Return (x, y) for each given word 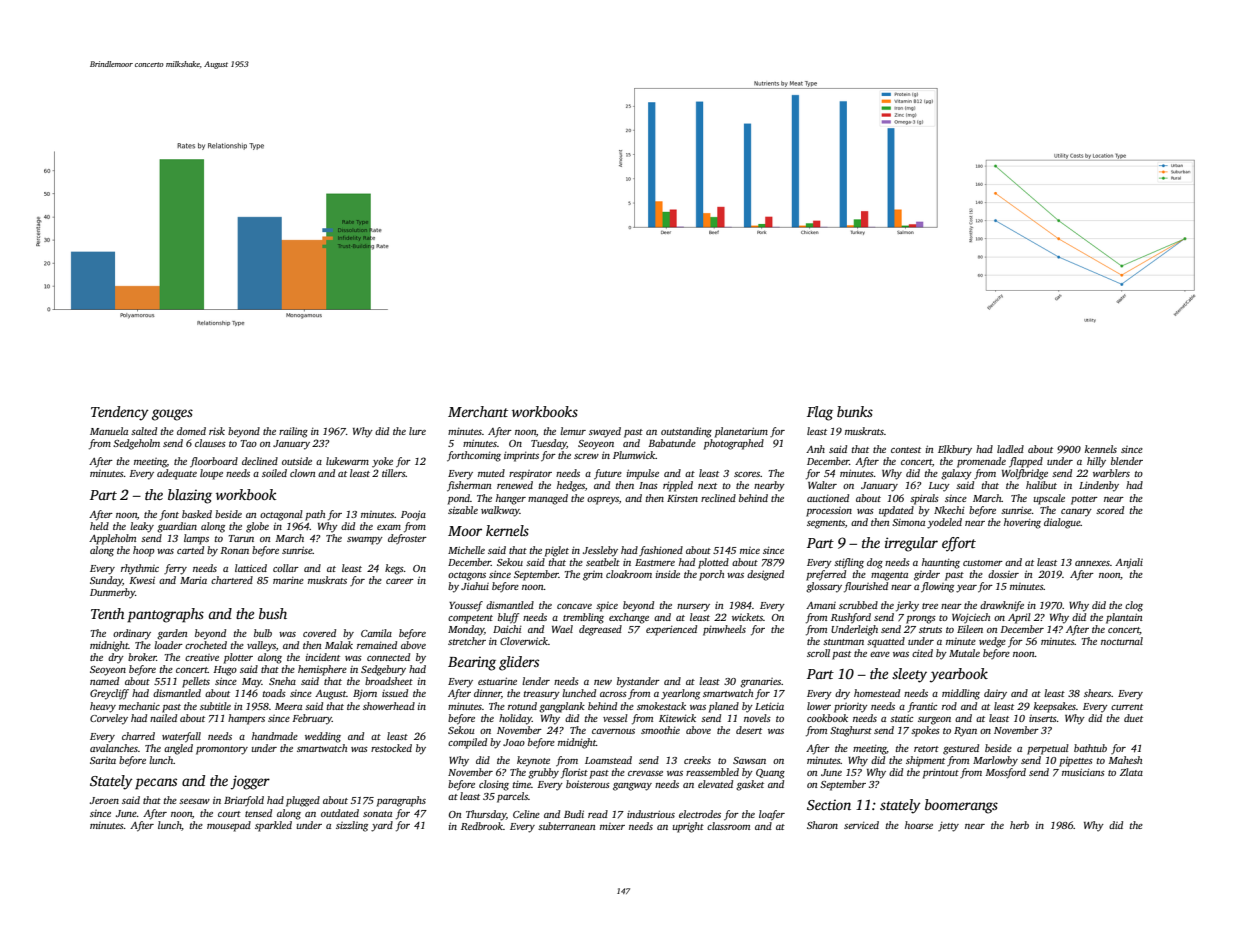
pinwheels (724, 630)
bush (273, 613)
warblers (1111, 473)
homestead (877, 693)
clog (1134, 606)
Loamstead (608, 760)
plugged (303, 801)
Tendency (120, 413)
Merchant (478, 411)
